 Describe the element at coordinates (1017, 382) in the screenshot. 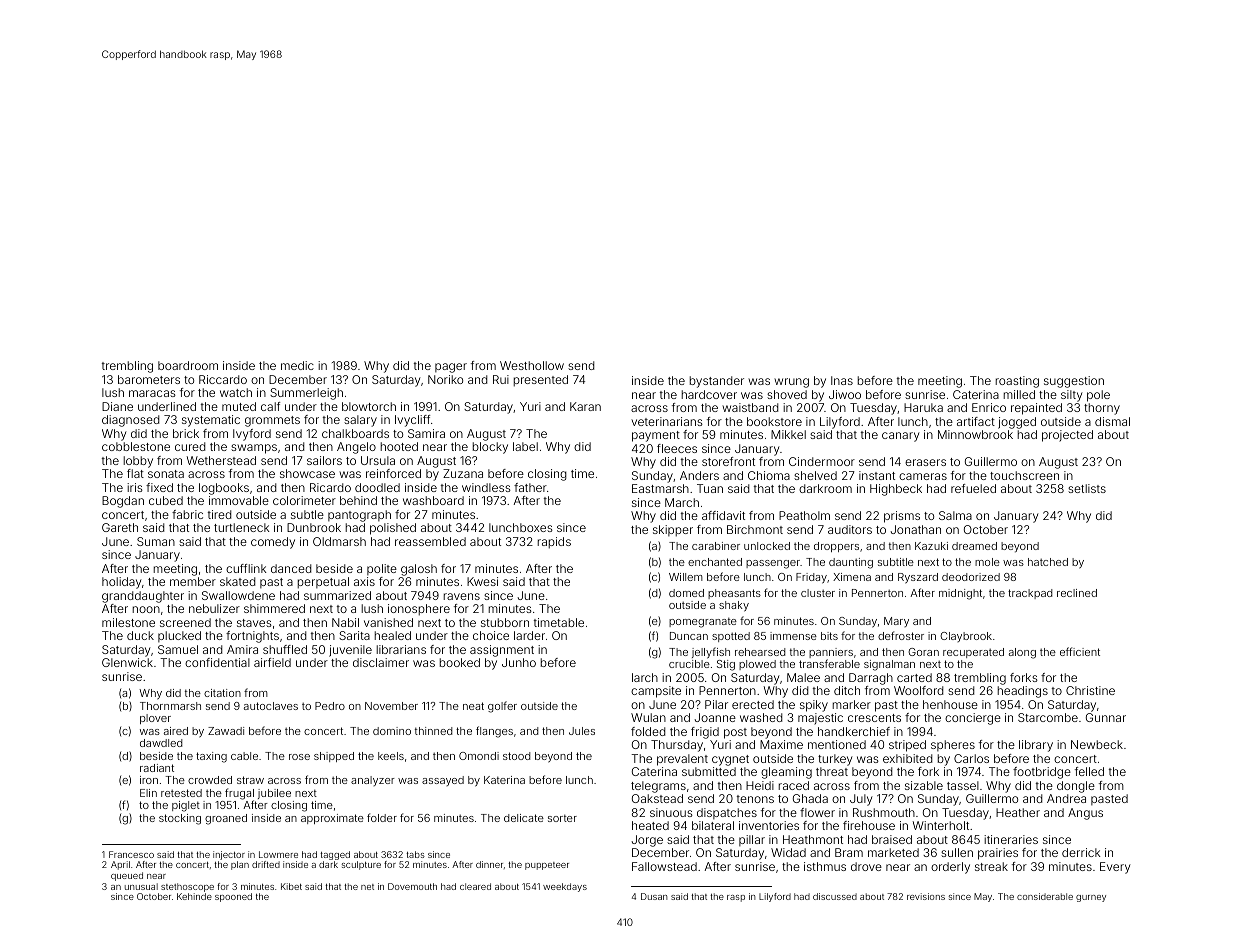

I see `roasting` at that location.
